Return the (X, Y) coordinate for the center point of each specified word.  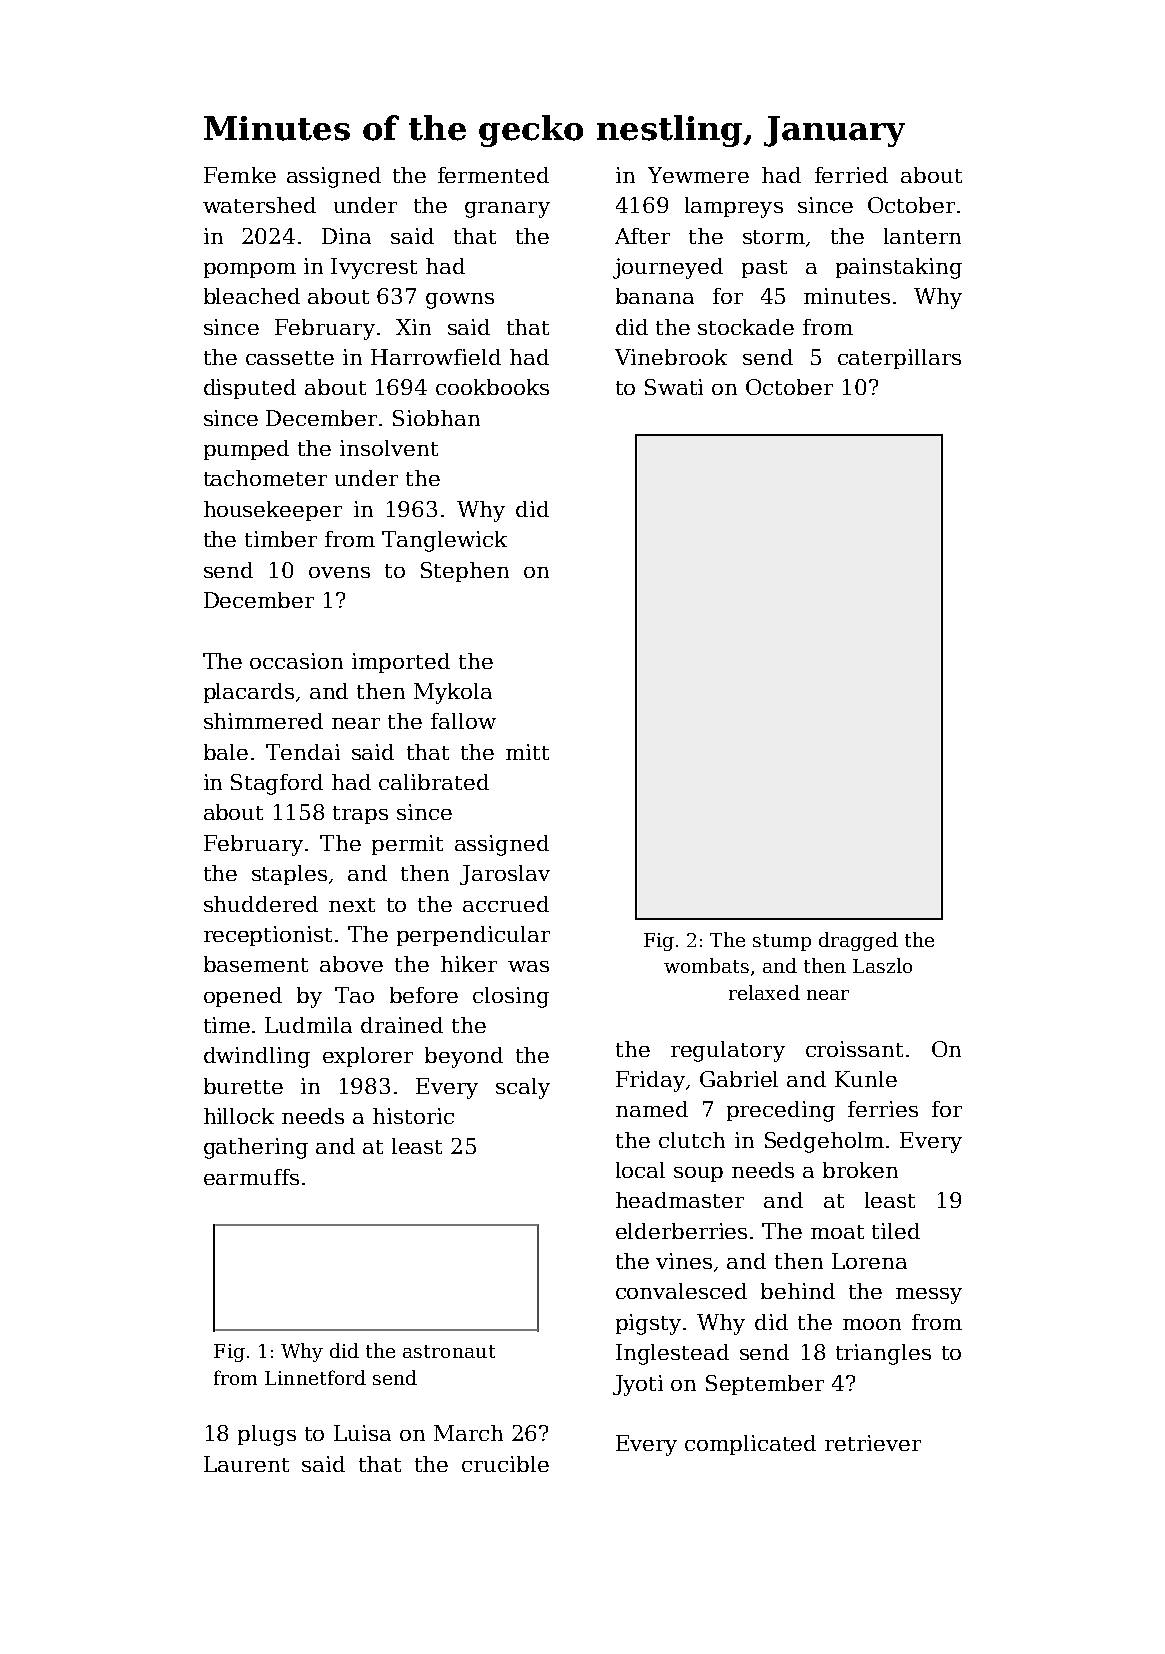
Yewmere (698, 175)
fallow (463, 721)
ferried (851, 175)
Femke (240, 175)
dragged (858, 941)
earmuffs (251, 1177)
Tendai (303, 752)
